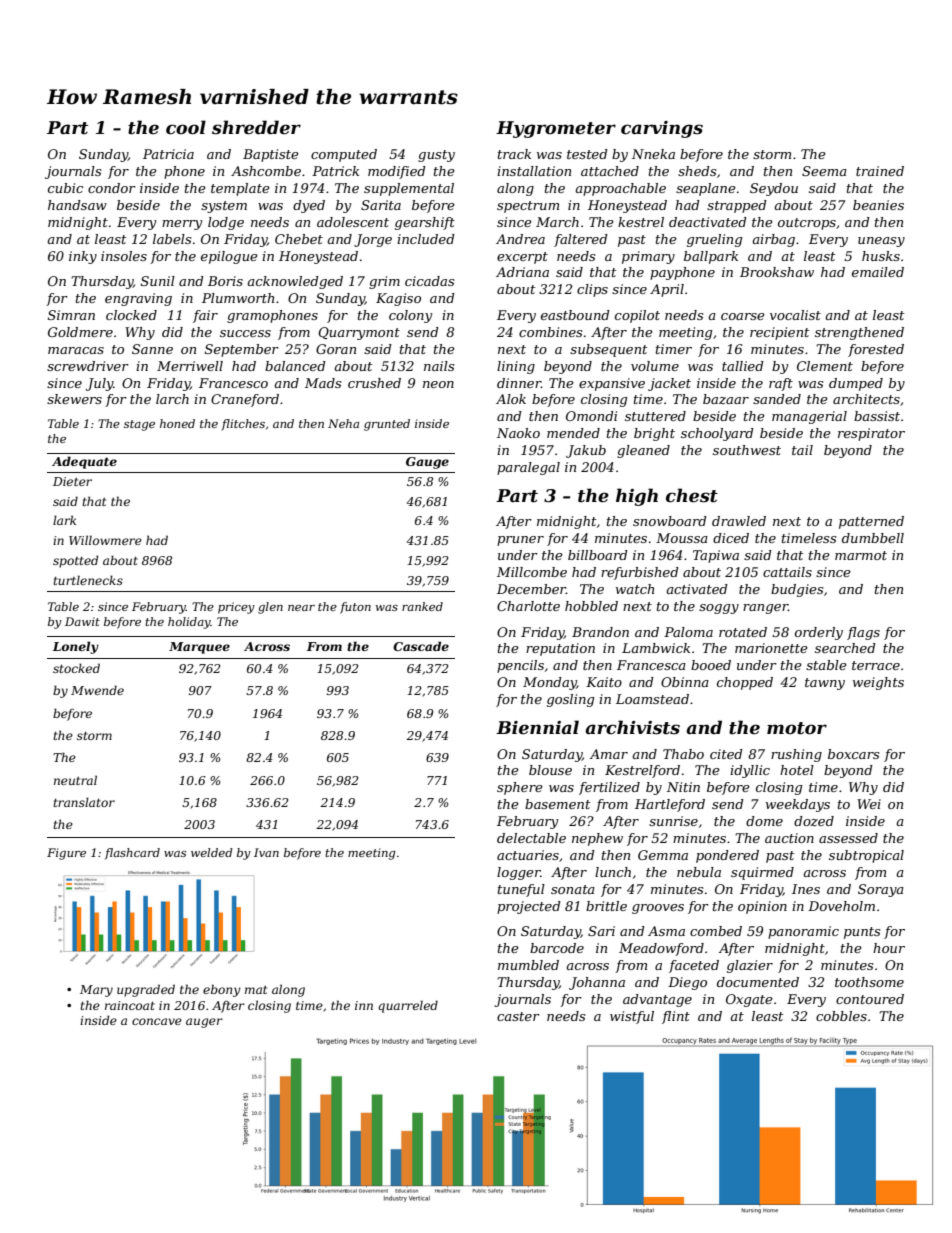 The height and width of the page is (1233, 952). What do you see at coordinates (157, 1021) in the page?
I see `concave` at bounding box center [157, 1021].
